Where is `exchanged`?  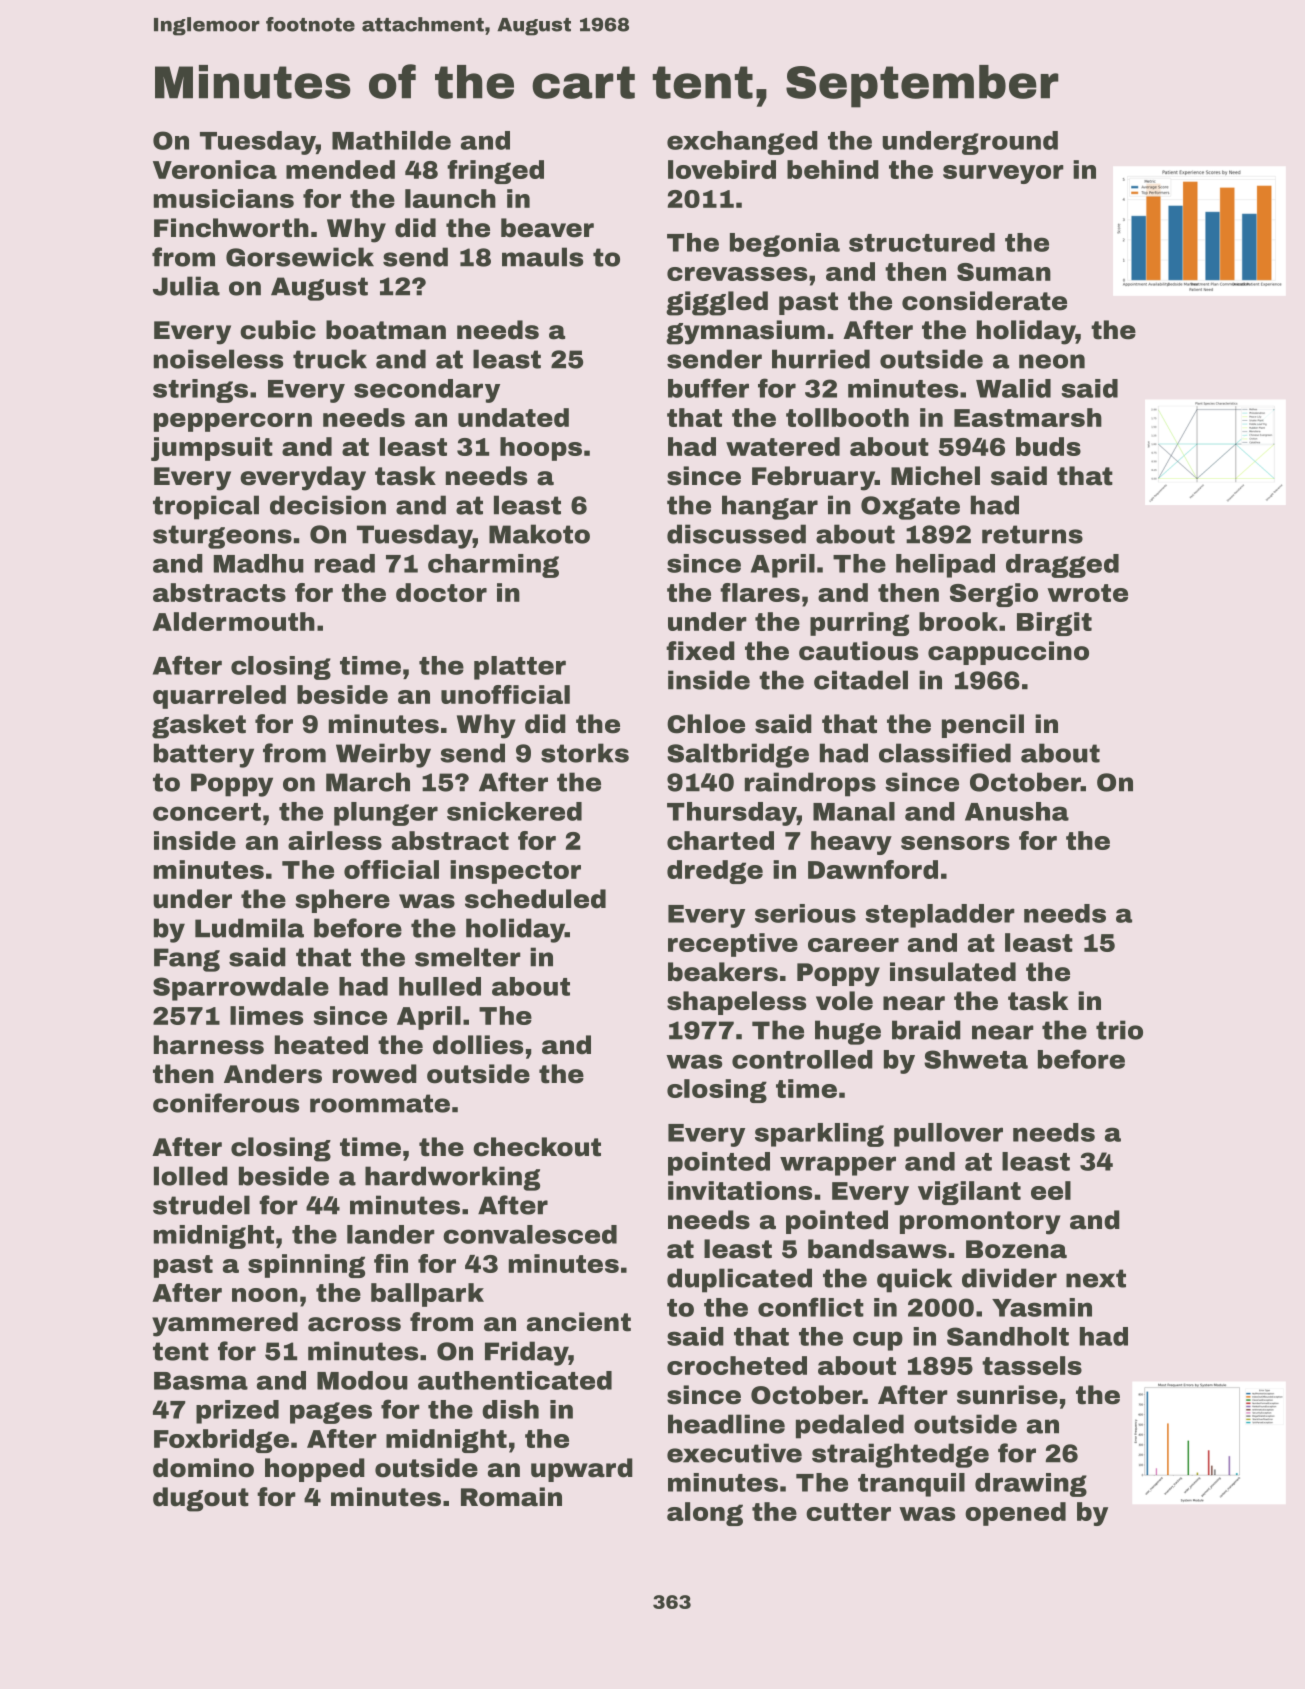 exchanged is located at coordinates (742, 143).
